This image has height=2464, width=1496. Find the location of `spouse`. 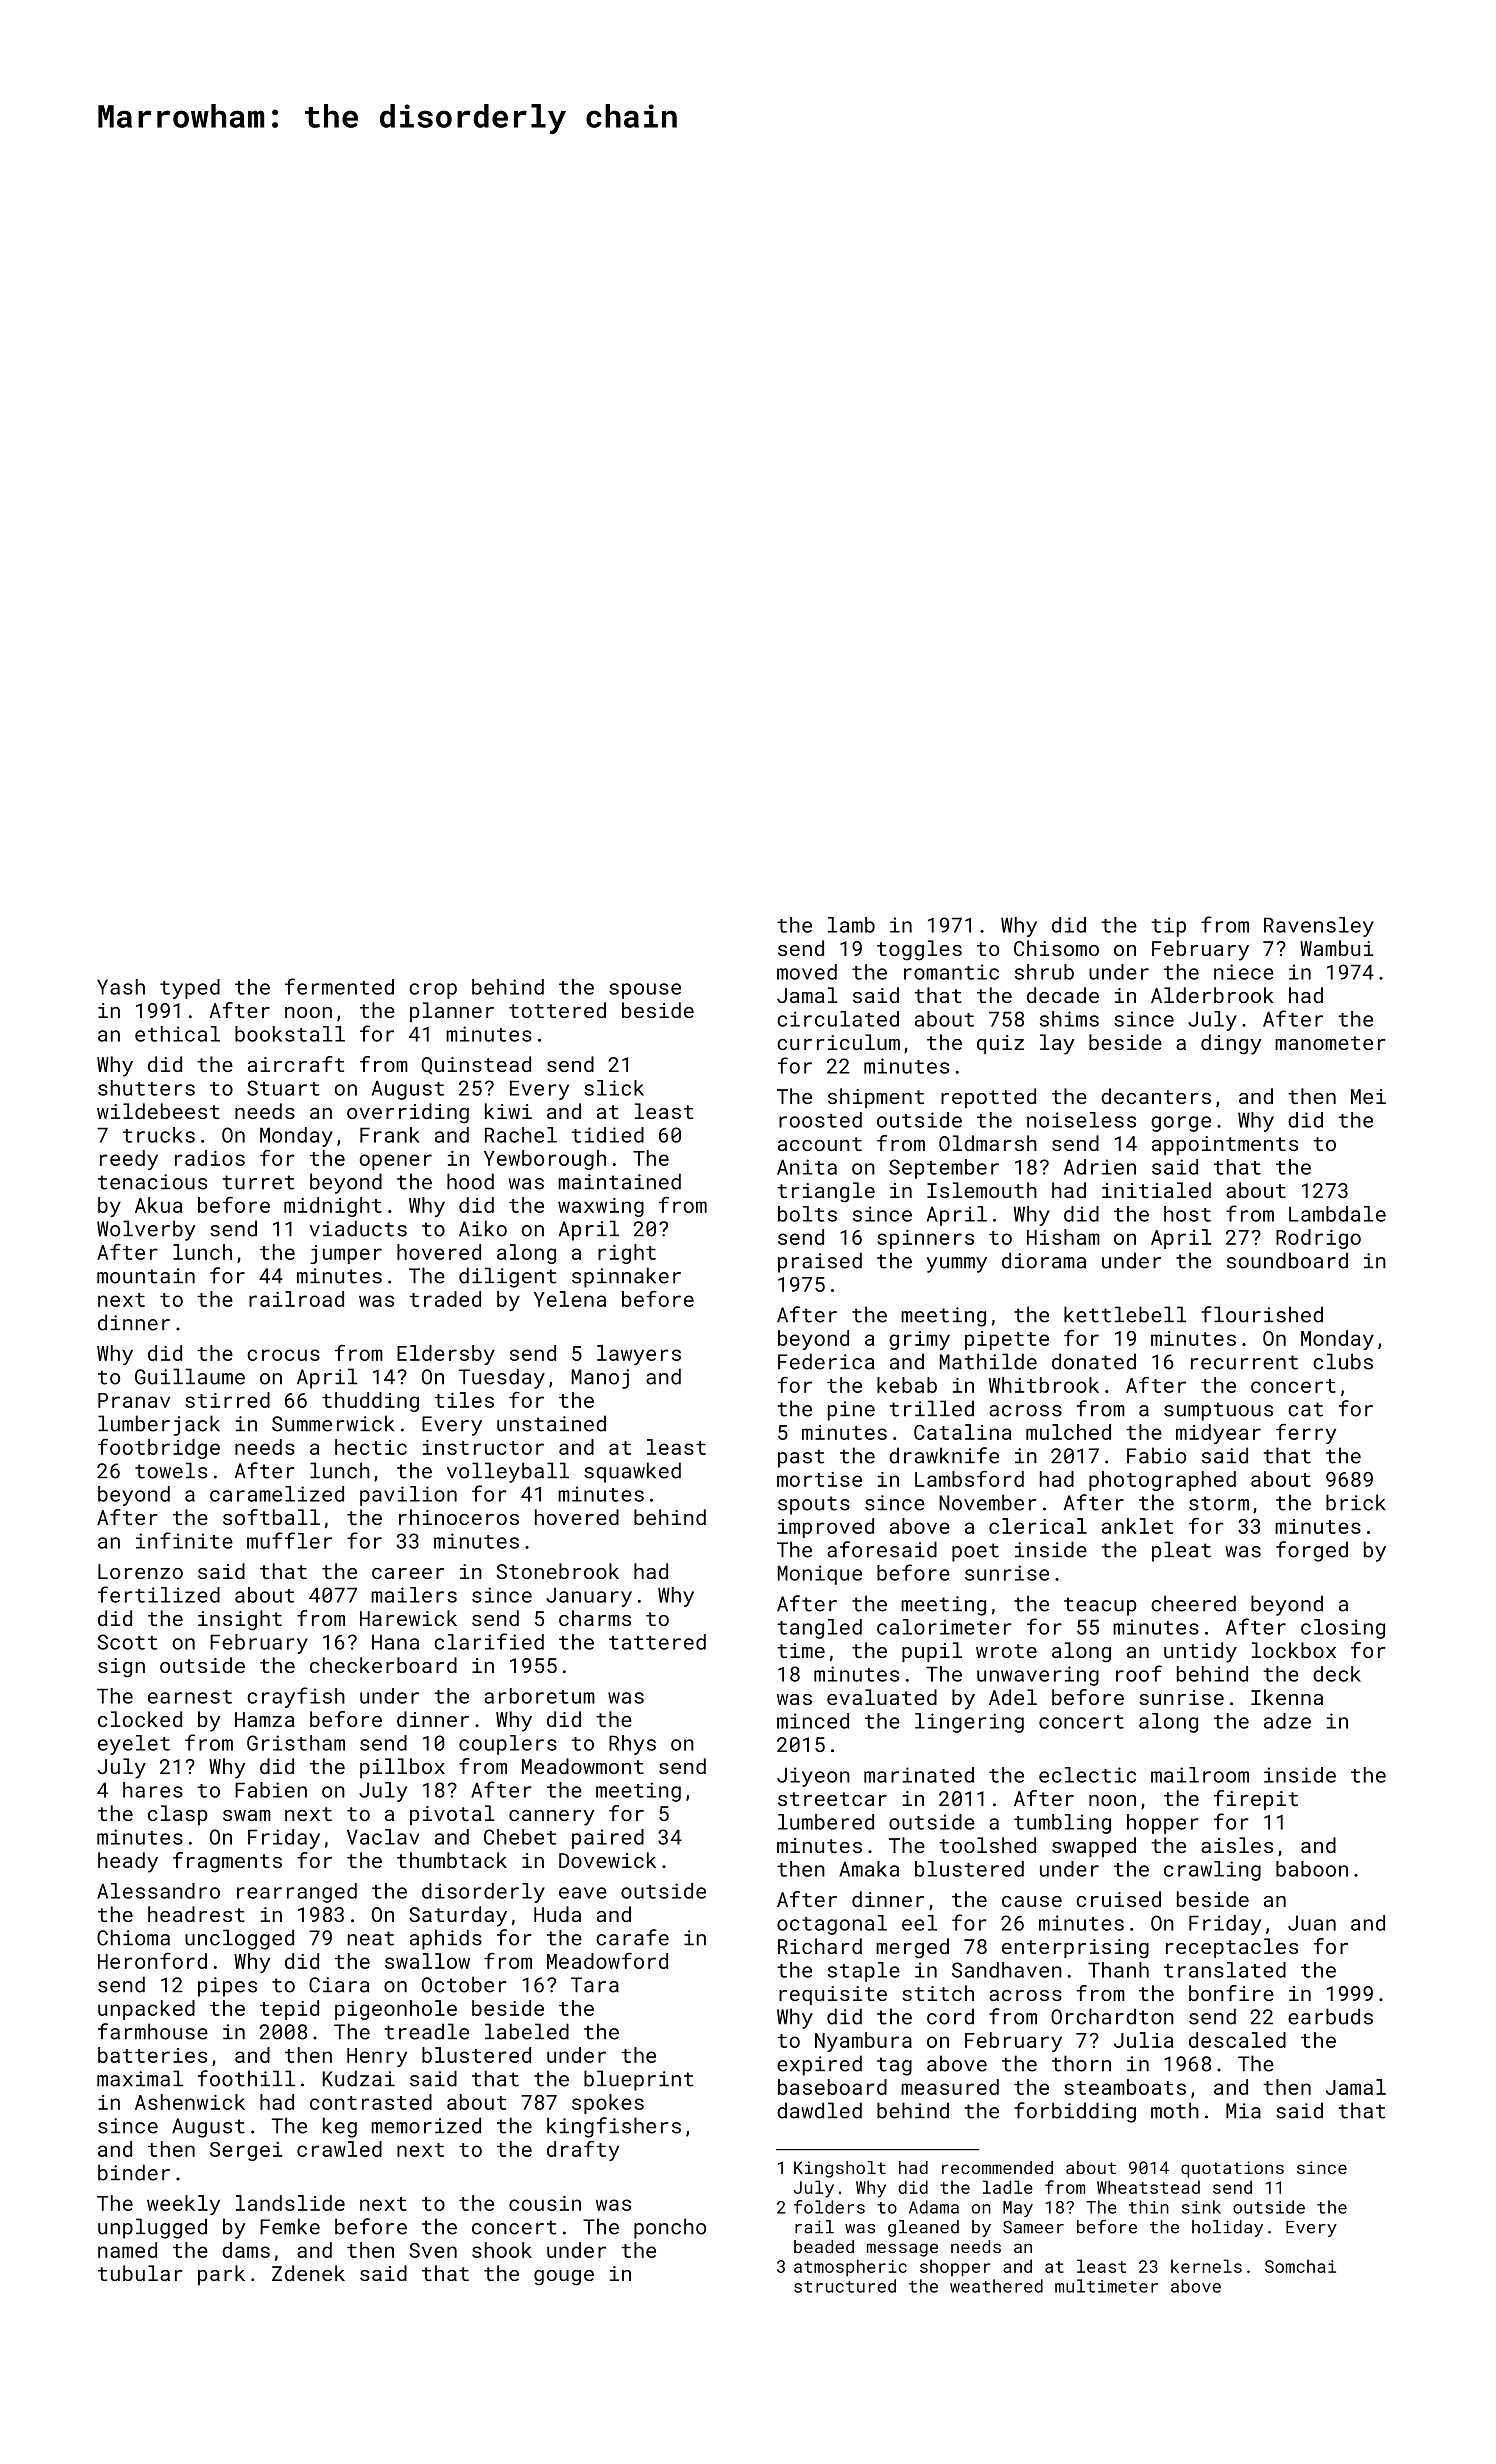

spouse is located at coordinates (645, 991).
